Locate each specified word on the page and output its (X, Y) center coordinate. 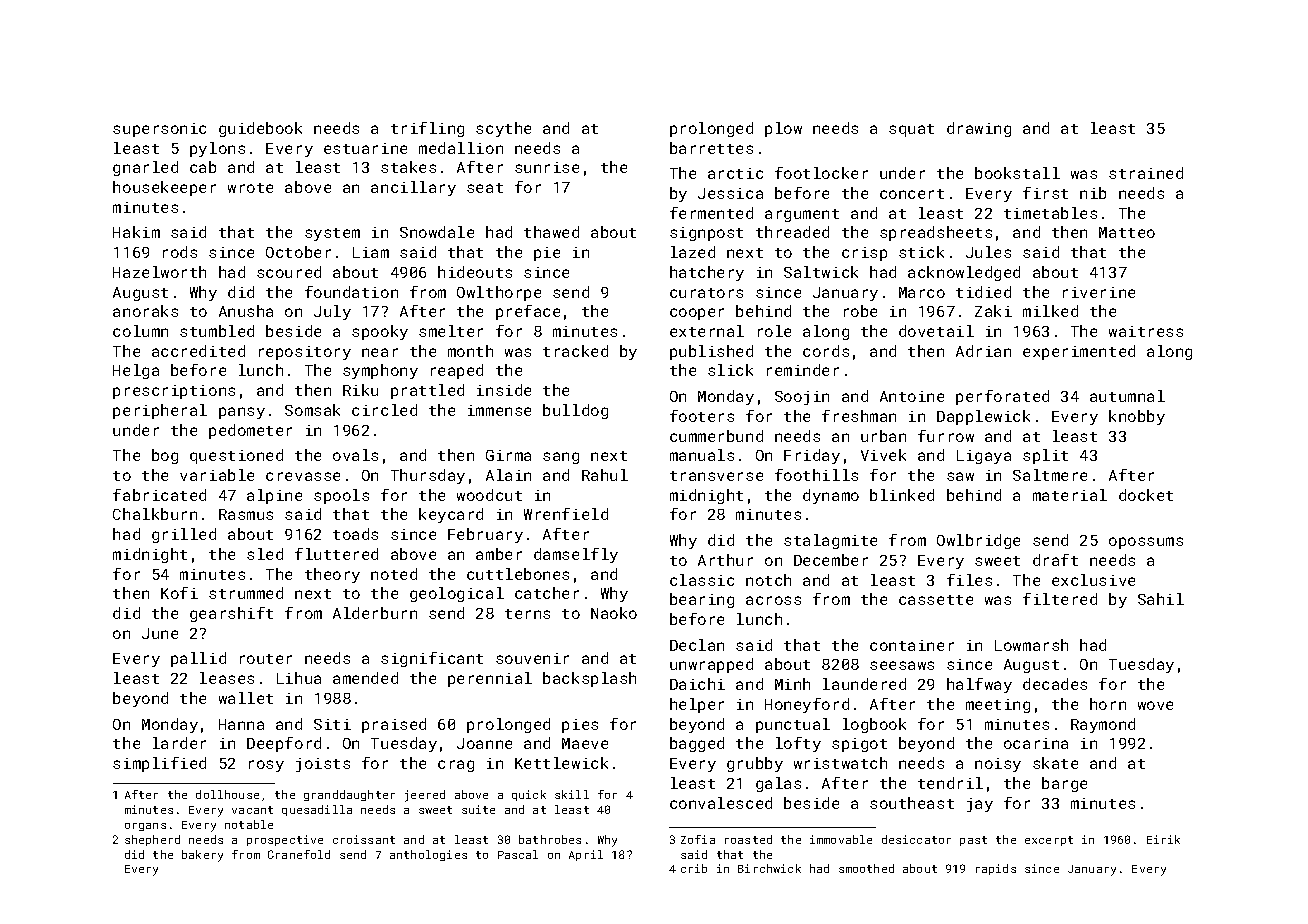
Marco (922, 292)
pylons (217, 149)
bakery (202, 856)
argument (802, 215)
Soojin (802, 398)
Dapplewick (983, 417)
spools (341, 496)
